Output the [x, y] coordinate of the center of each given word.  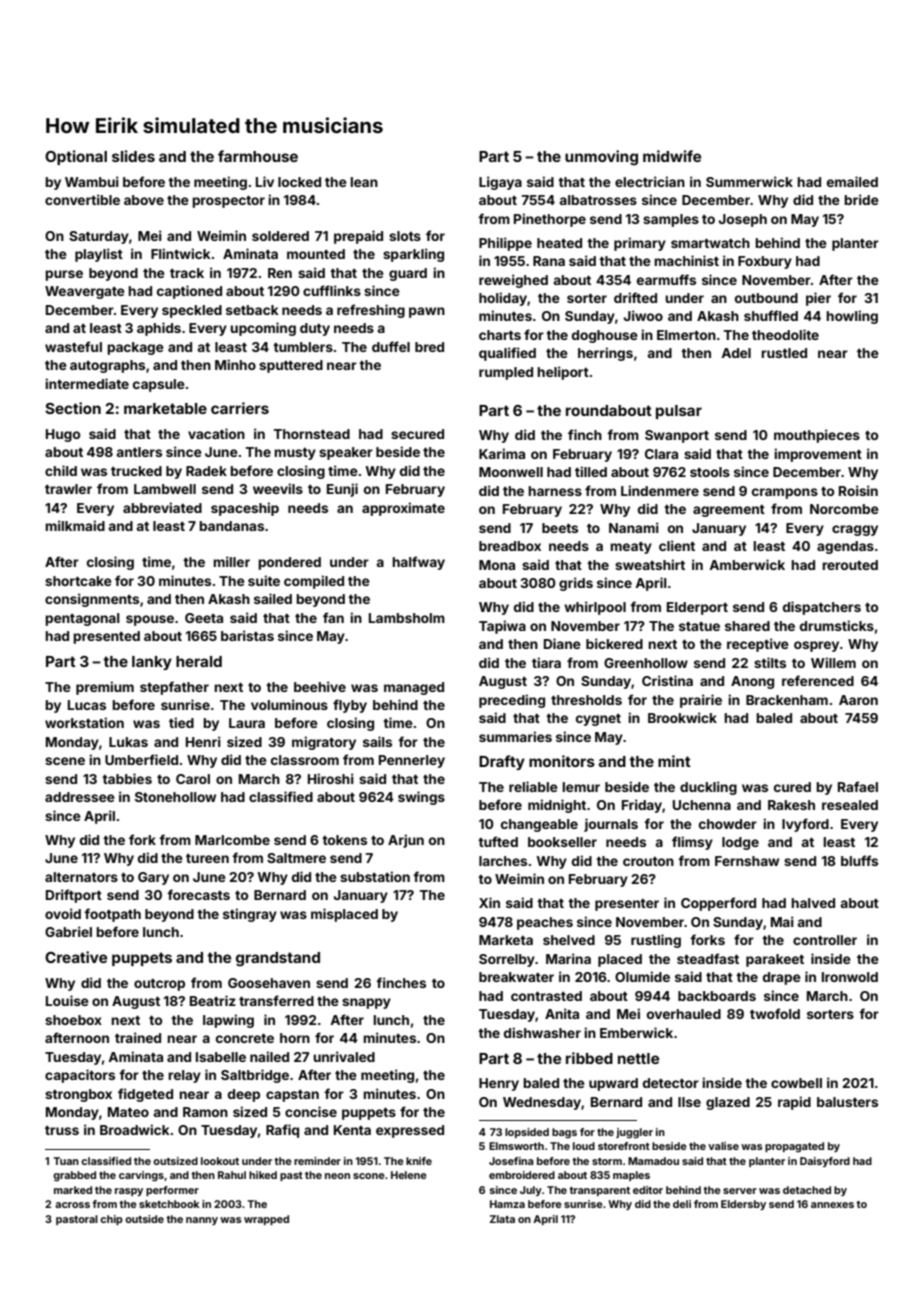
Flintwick [181, 253]
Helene [409, 1175]
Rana [549, 261]
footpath [112, 915]
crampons [785, 493]
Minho [235, 364]
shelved [569, 940]
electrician [650, 181]
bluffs [859, 860]
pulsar [679, 412]
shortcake [78, 581]
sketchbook [169, 1204]
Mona [497, 565]
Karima [502, 453]
